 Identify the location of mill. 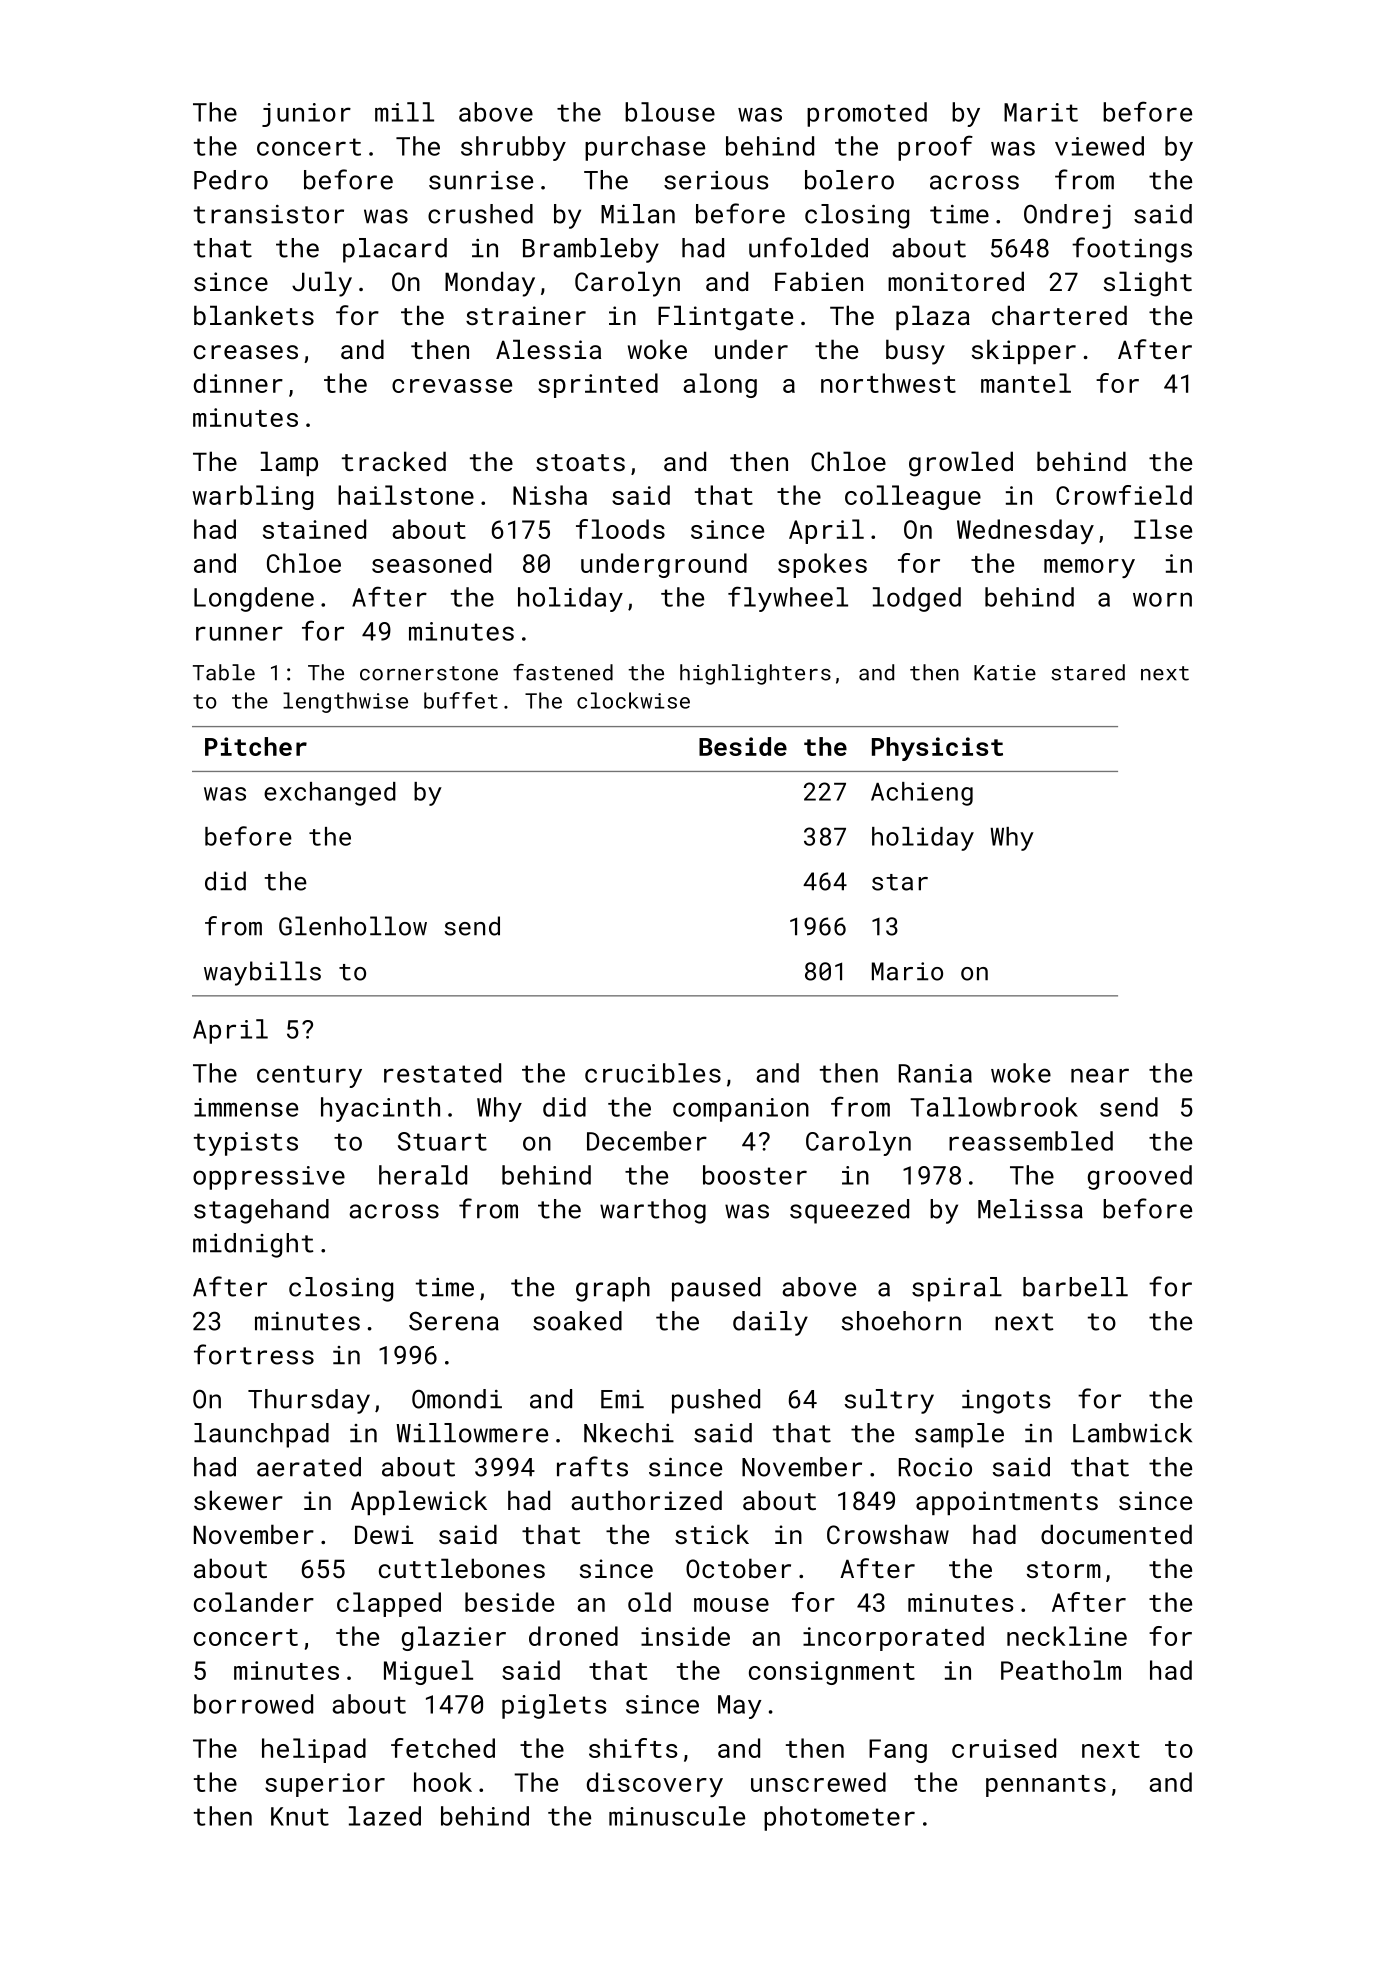
(404, 112).
